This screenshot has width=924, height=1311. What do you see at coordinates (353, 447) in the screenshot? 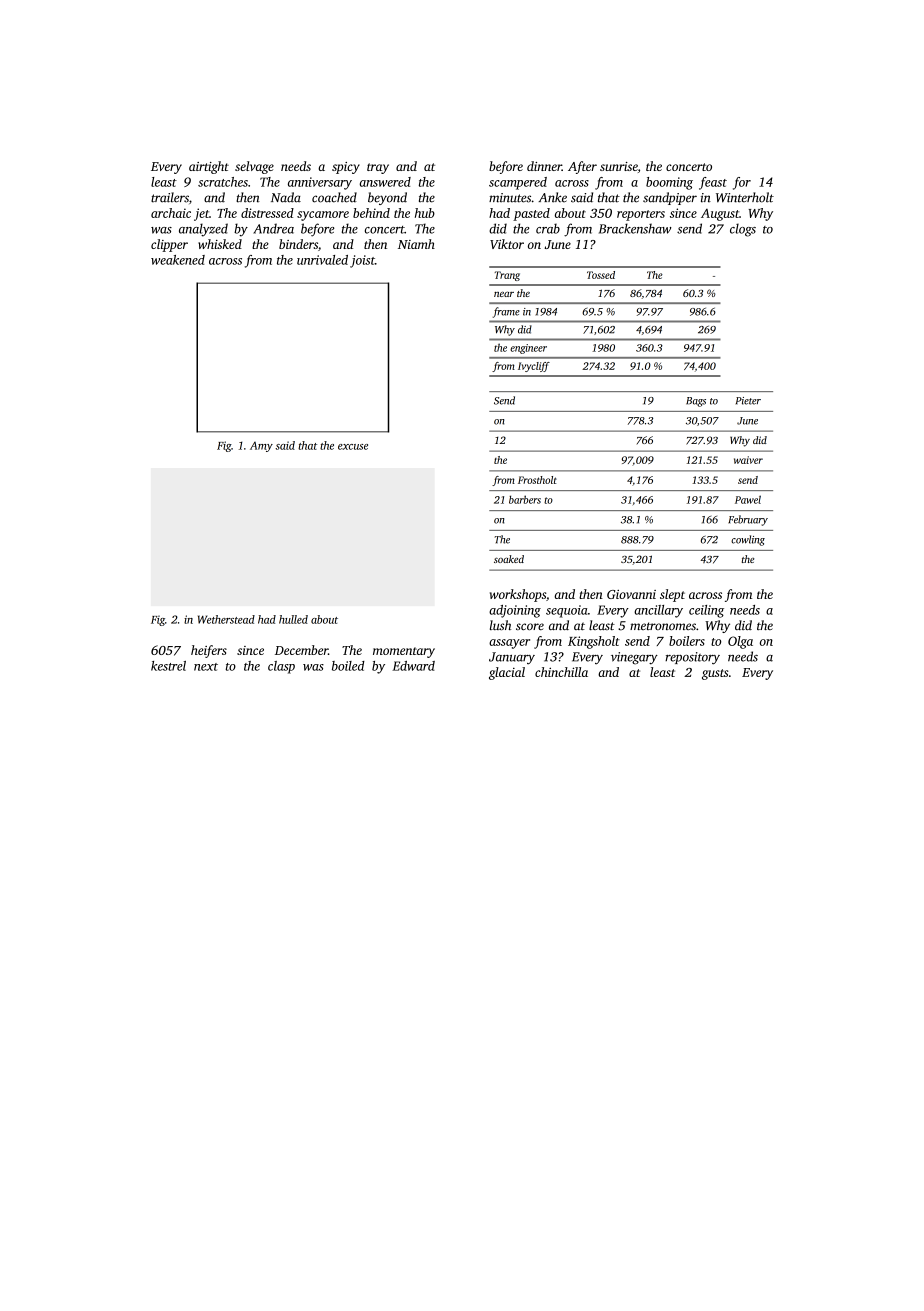
I see `excuse` at bounding box center [353, 447].
